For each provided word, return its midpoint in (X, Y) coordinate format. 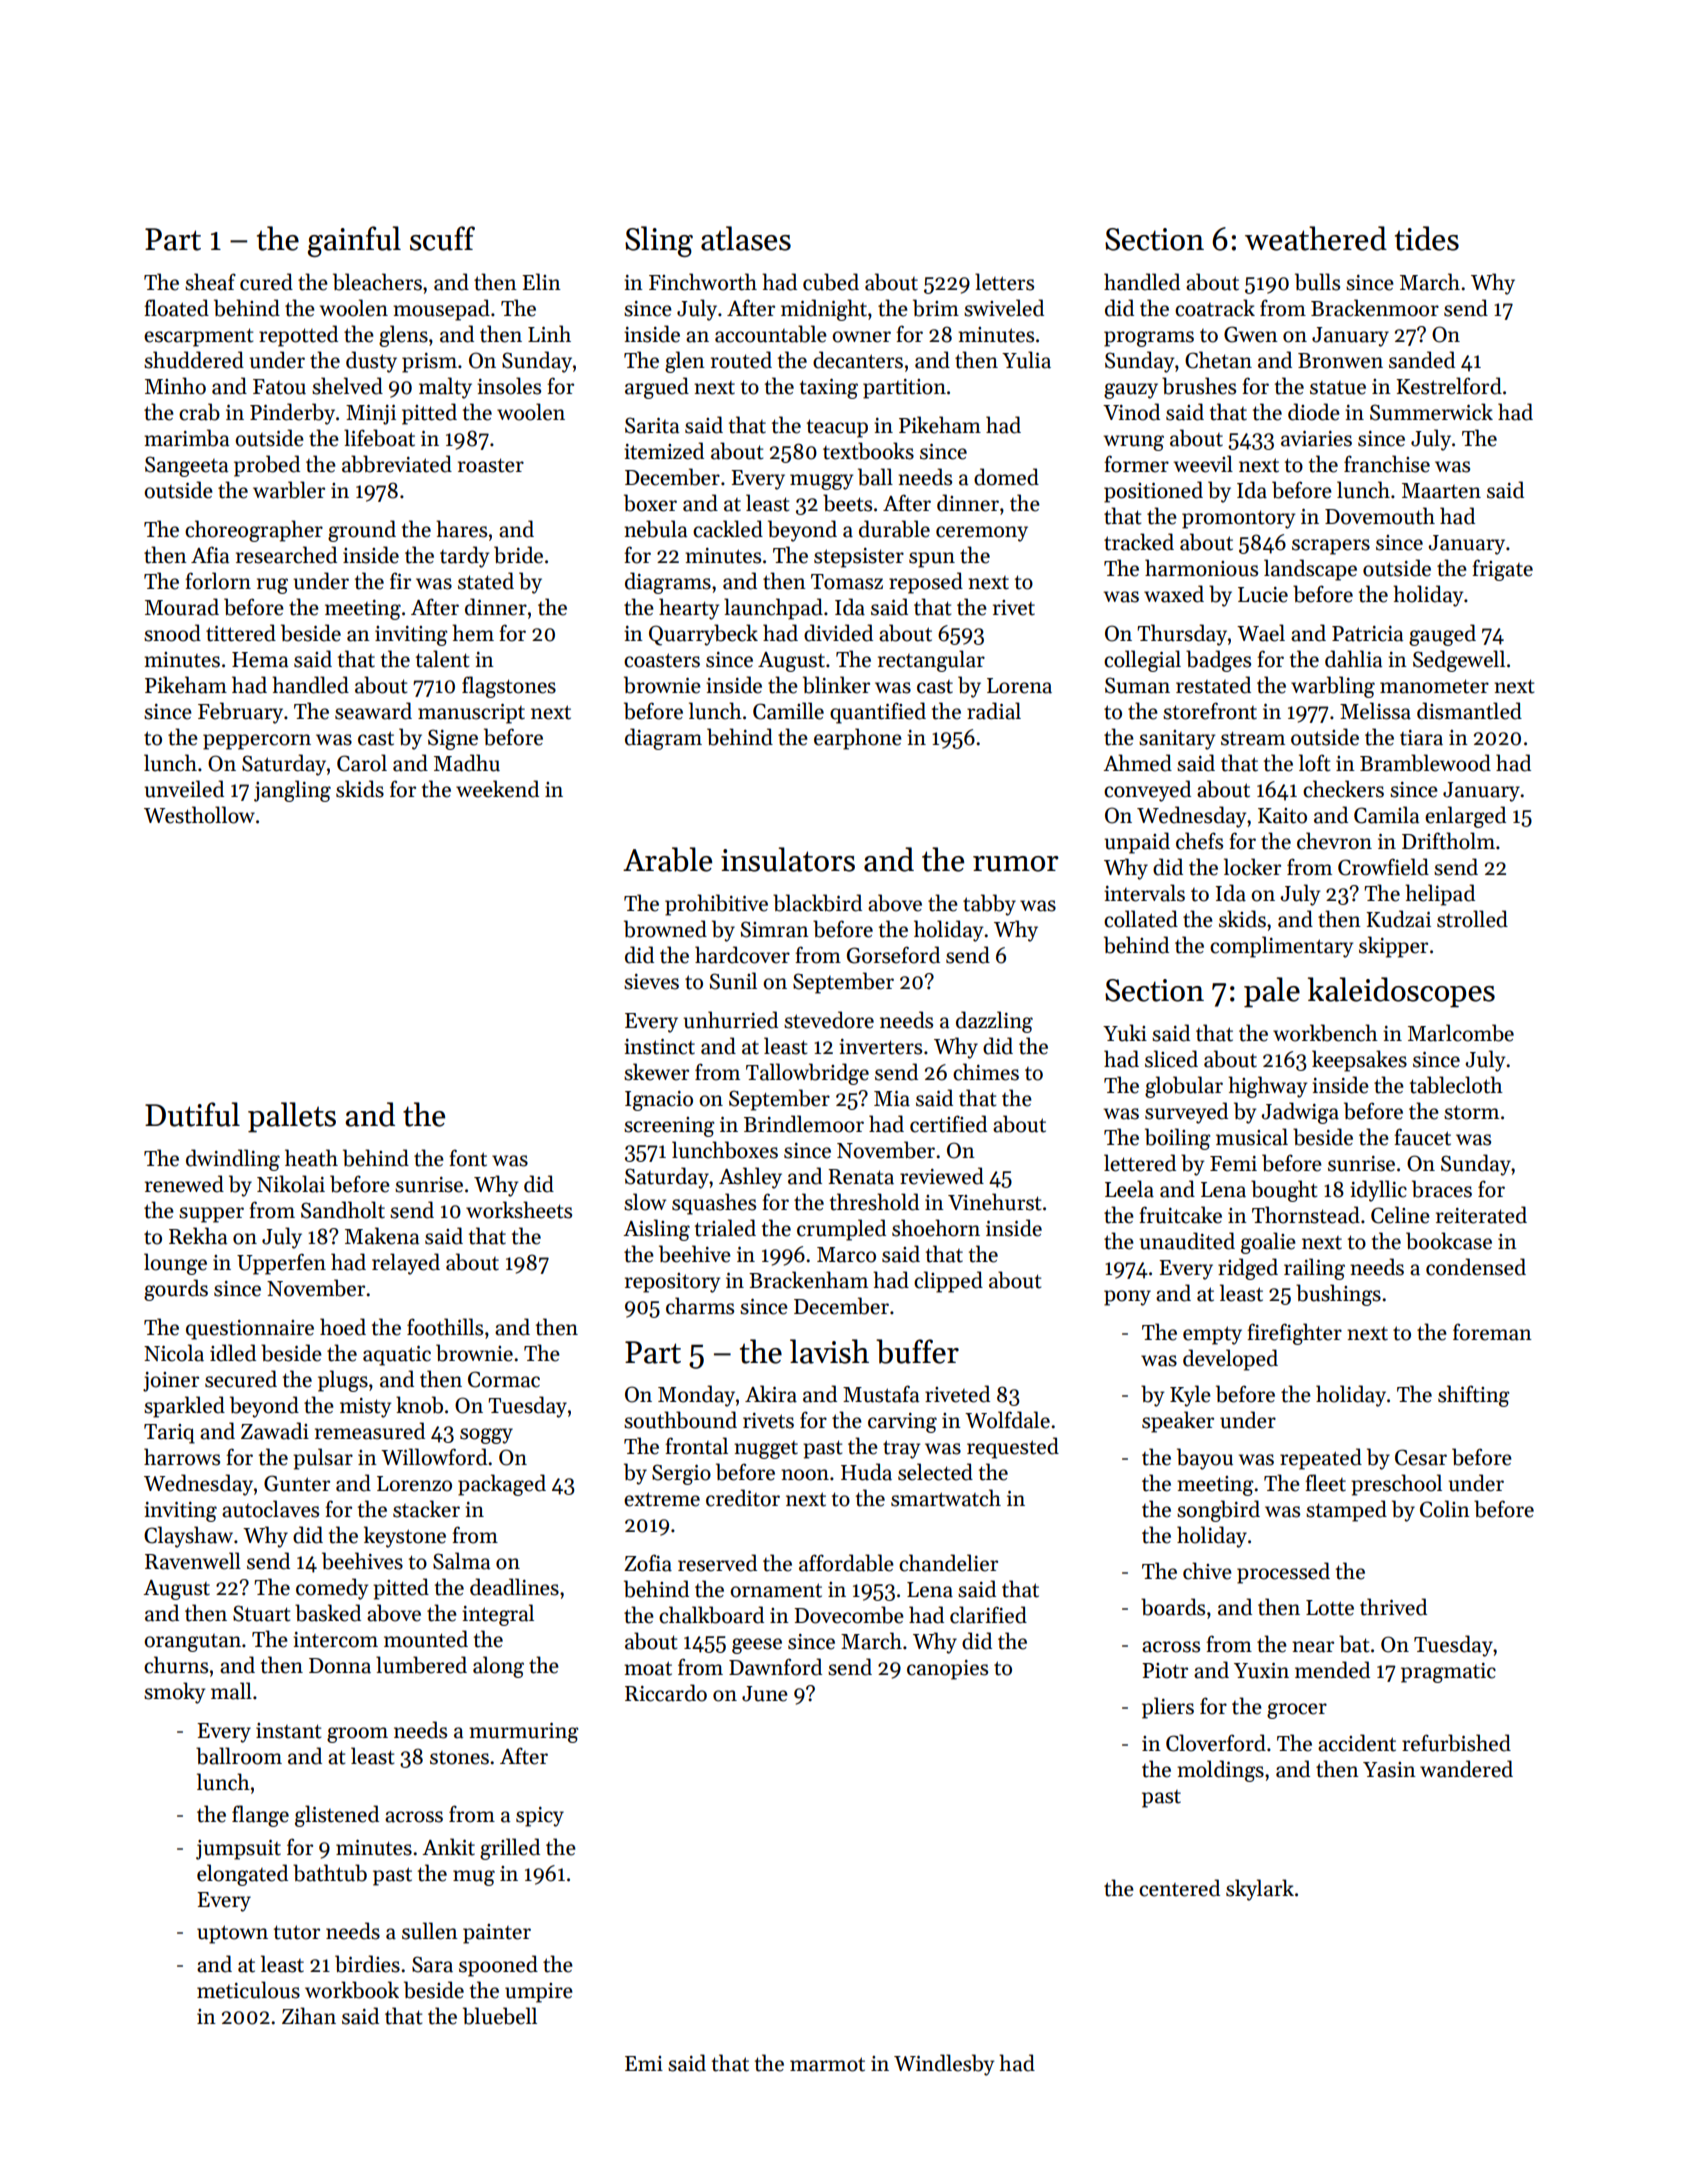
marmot (827, 2064)
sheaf (210, 282)
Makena (382, 1236)
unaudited (1187, 1241)
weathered (1316, 238)
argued (657, 388)
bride (518, 555)
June (765, 1694)
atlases (746, 238)
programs (1149, 339)
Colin (1445, 1509)
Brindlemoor (804, 1124)
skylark (1260, 1890)
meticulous (248, 1990)
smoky (174, 1693)
